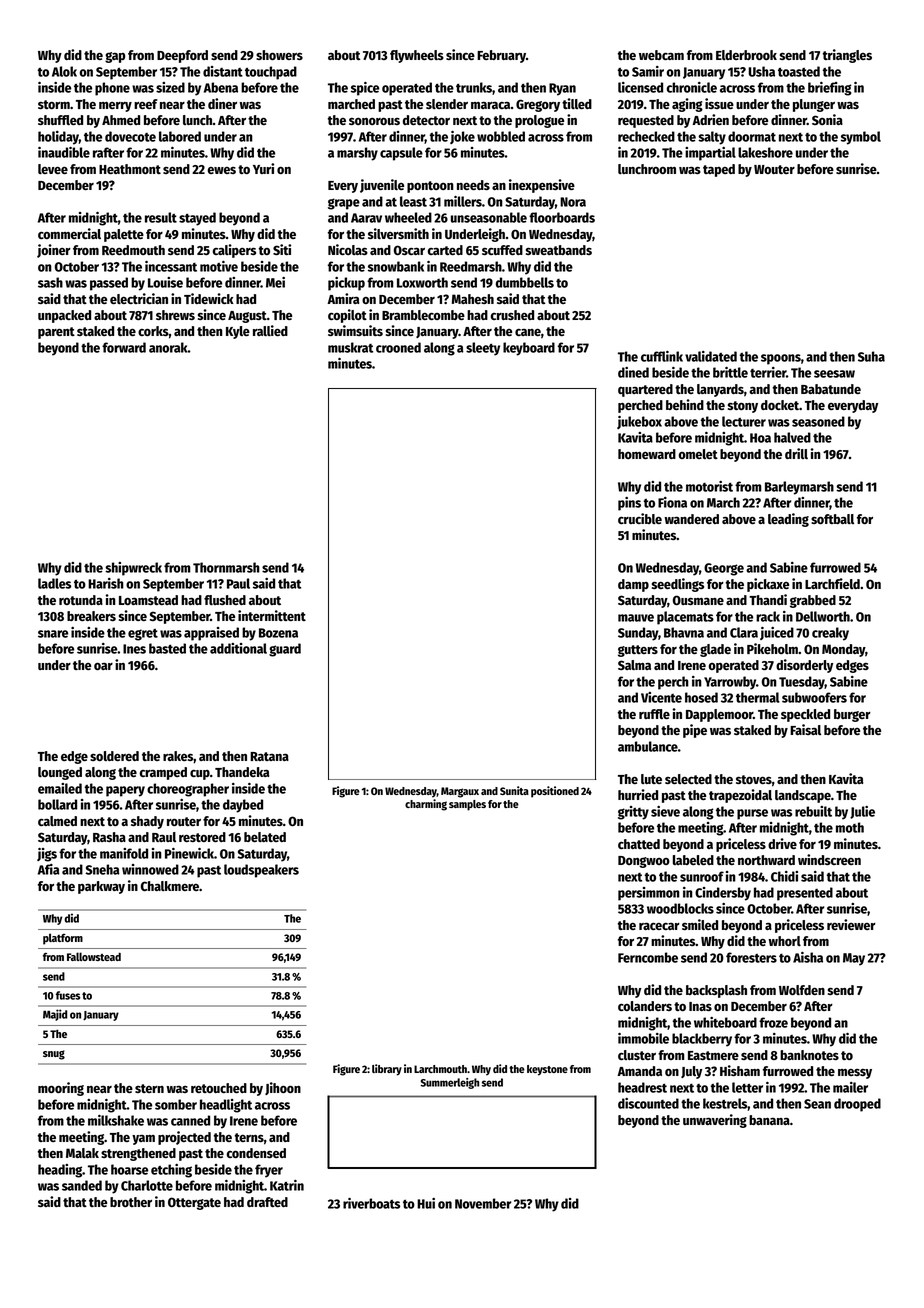 This screenshot has height=1308, width=924. I want to click on pins, so click(629, 504).
